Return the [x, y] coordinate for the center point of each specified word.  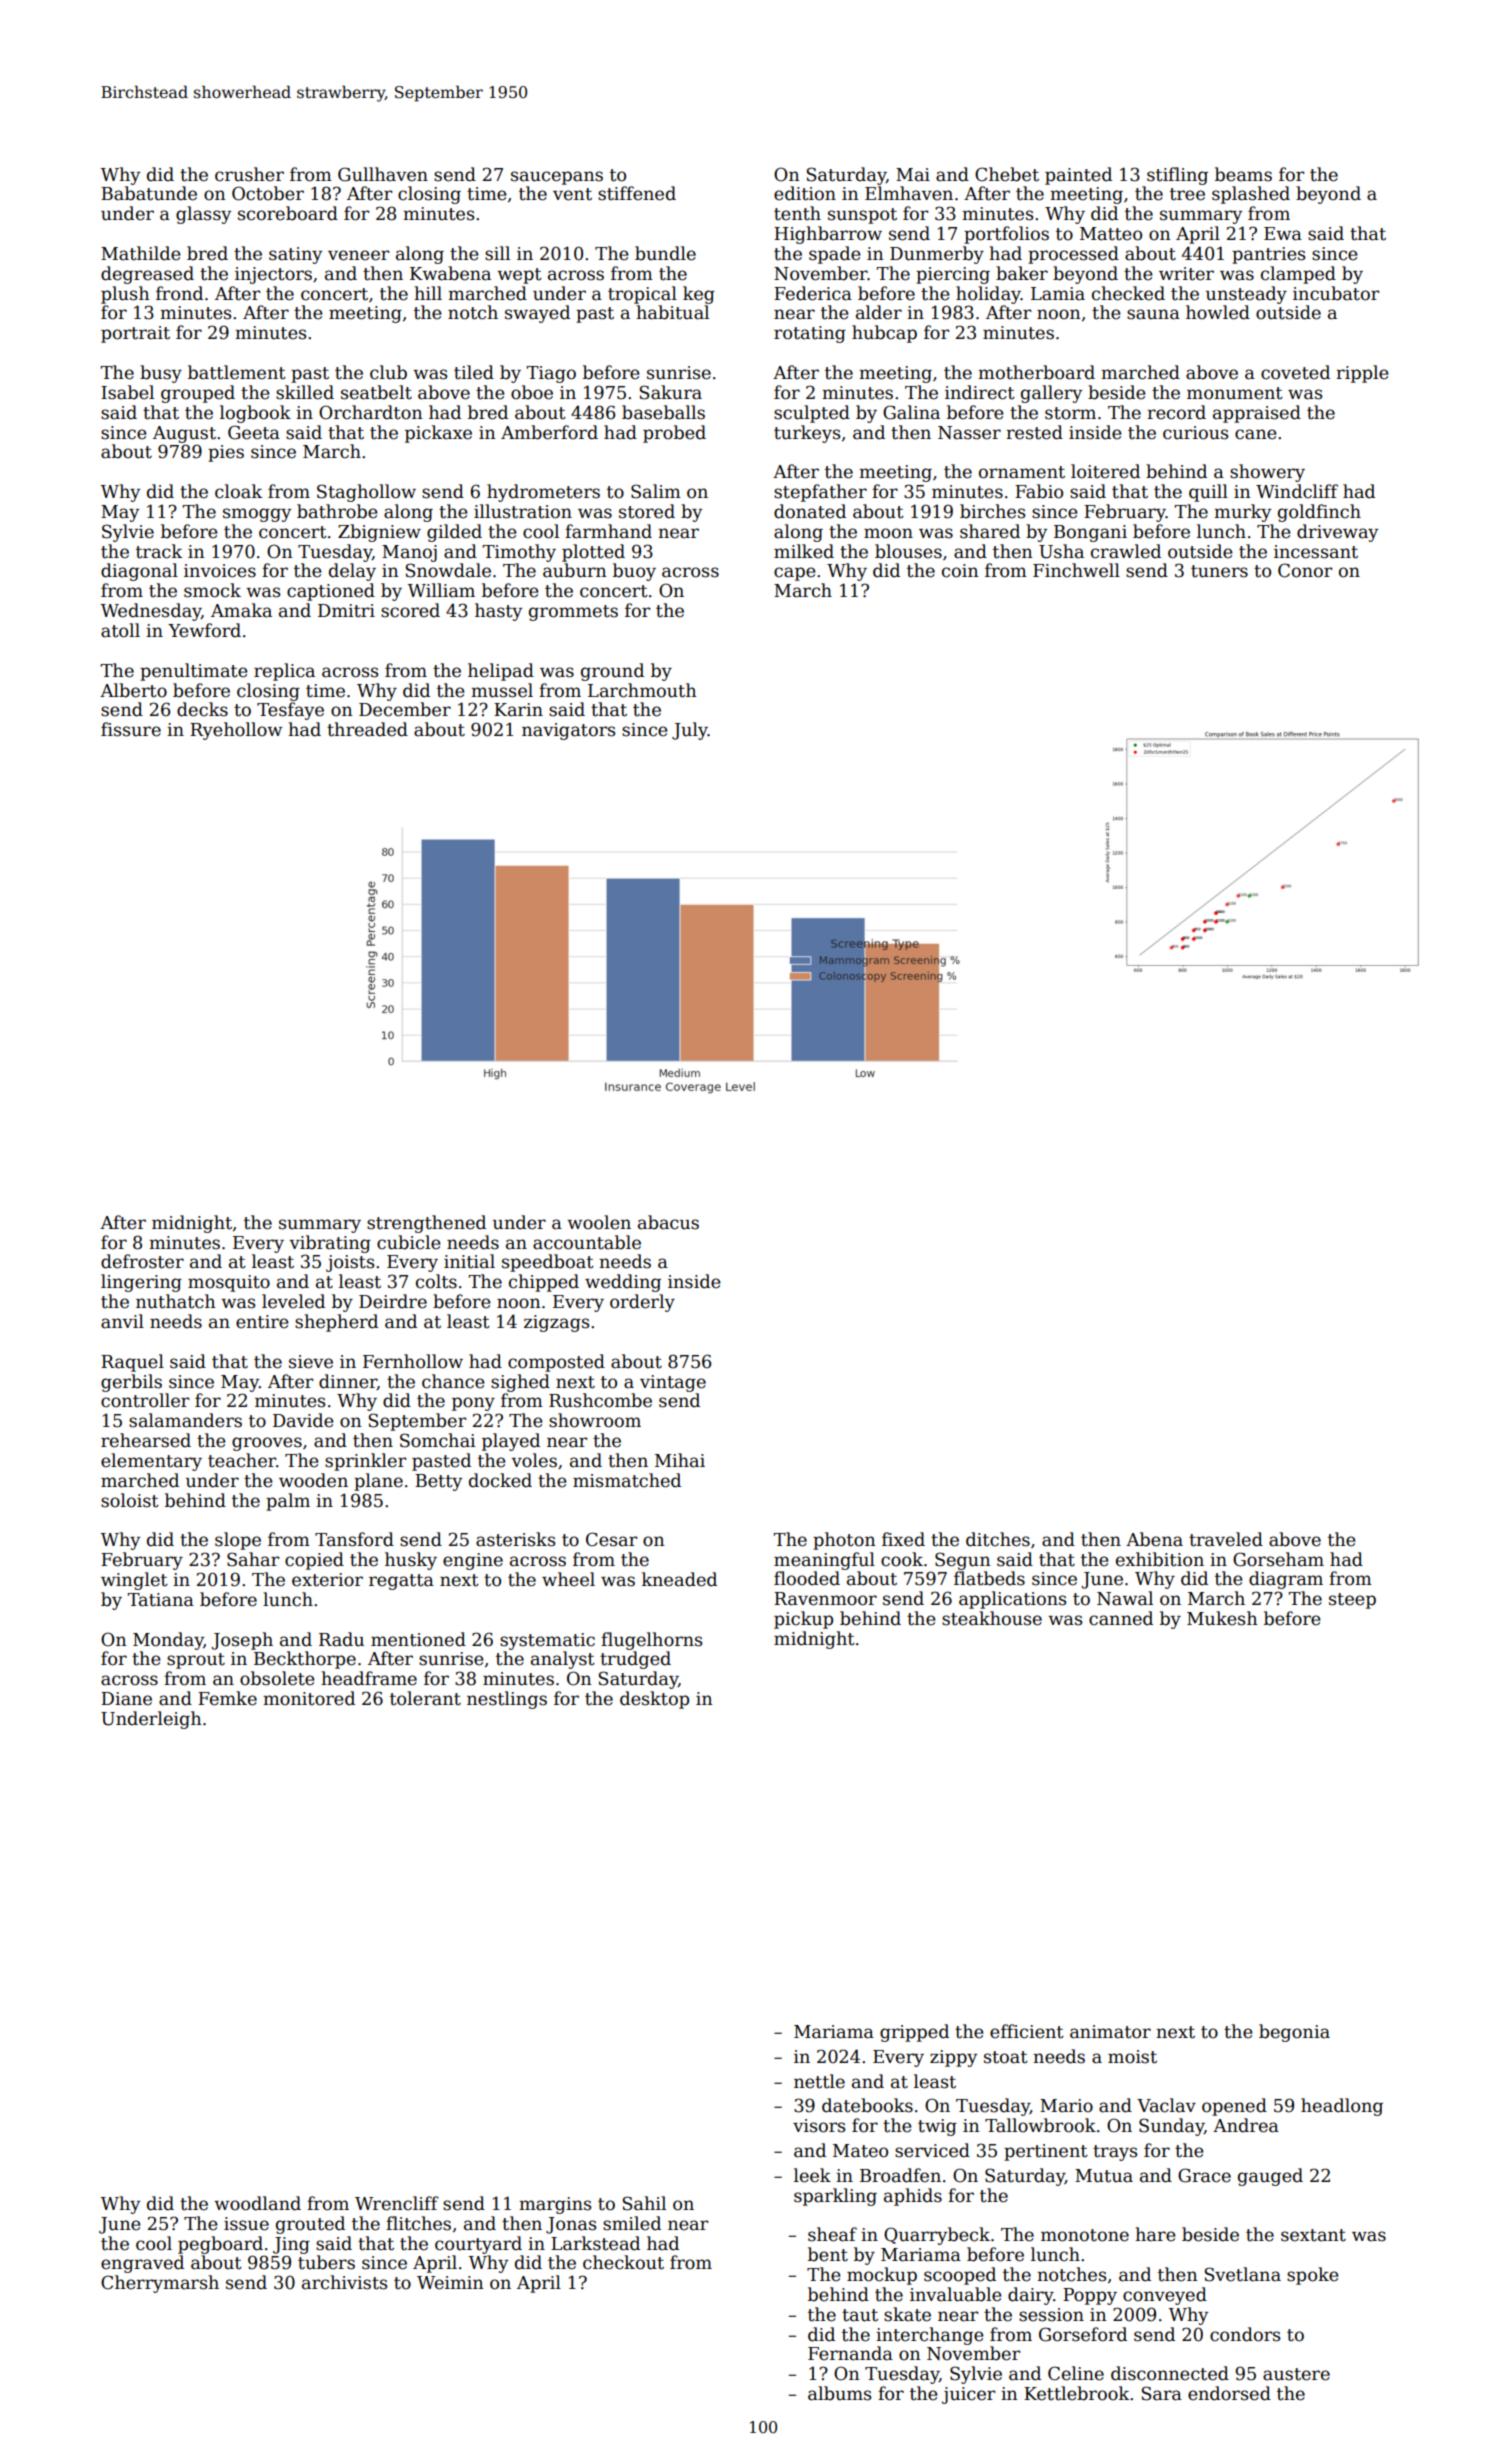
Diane [126, 1699]
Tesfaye [290, 711]
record [1176, 412]
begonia [1294, 2033]
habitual [672, 312]
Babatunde [149, 193]
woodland [257, 2203]
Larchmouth [642, 690]
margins [555, 2205]
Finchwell [1076, 570]
